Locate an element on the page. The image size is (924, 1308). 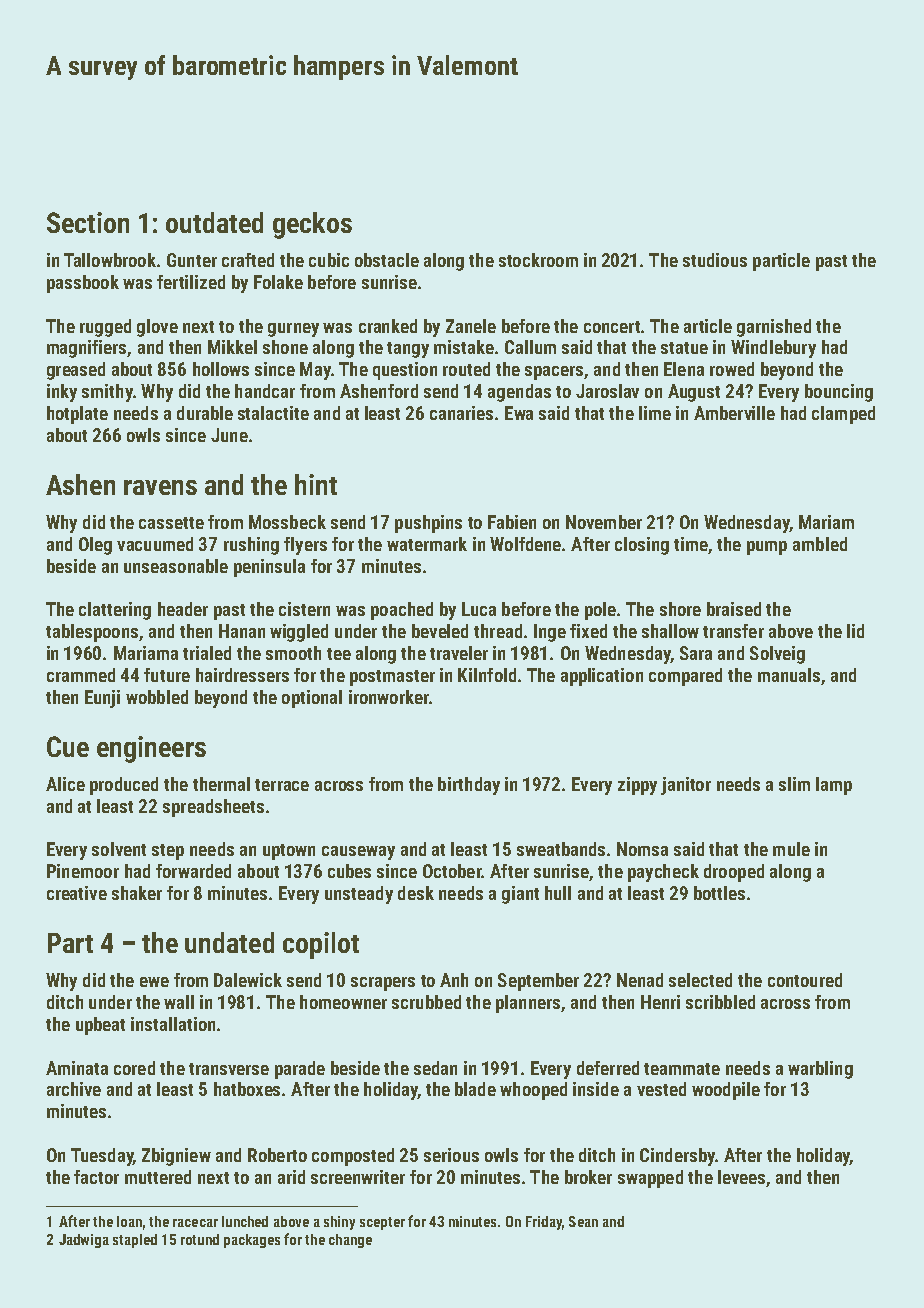
packages is located at coordinates (252, 1241).
